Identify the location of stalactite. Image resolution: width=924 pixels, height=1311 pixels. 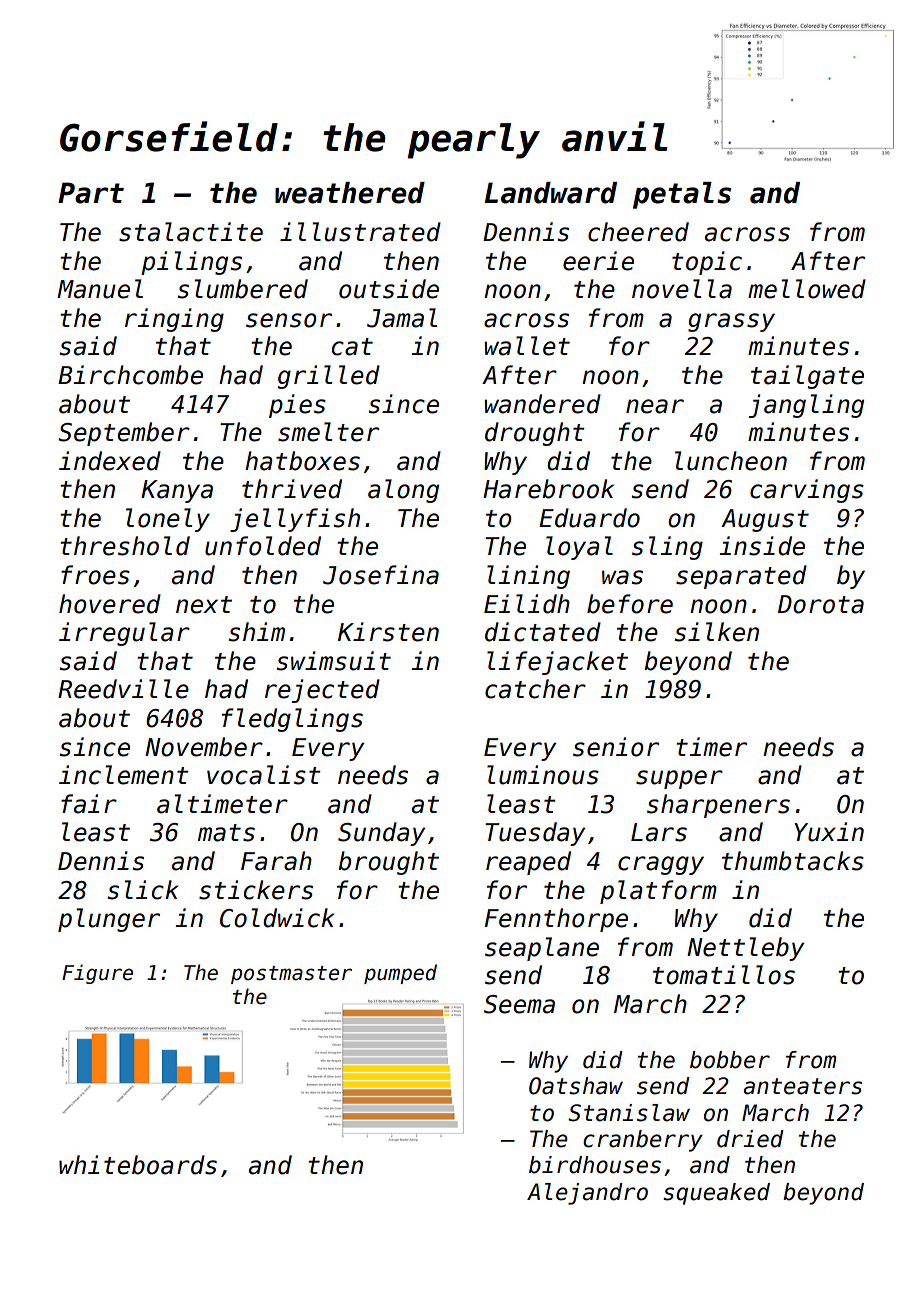
(191, 232).
